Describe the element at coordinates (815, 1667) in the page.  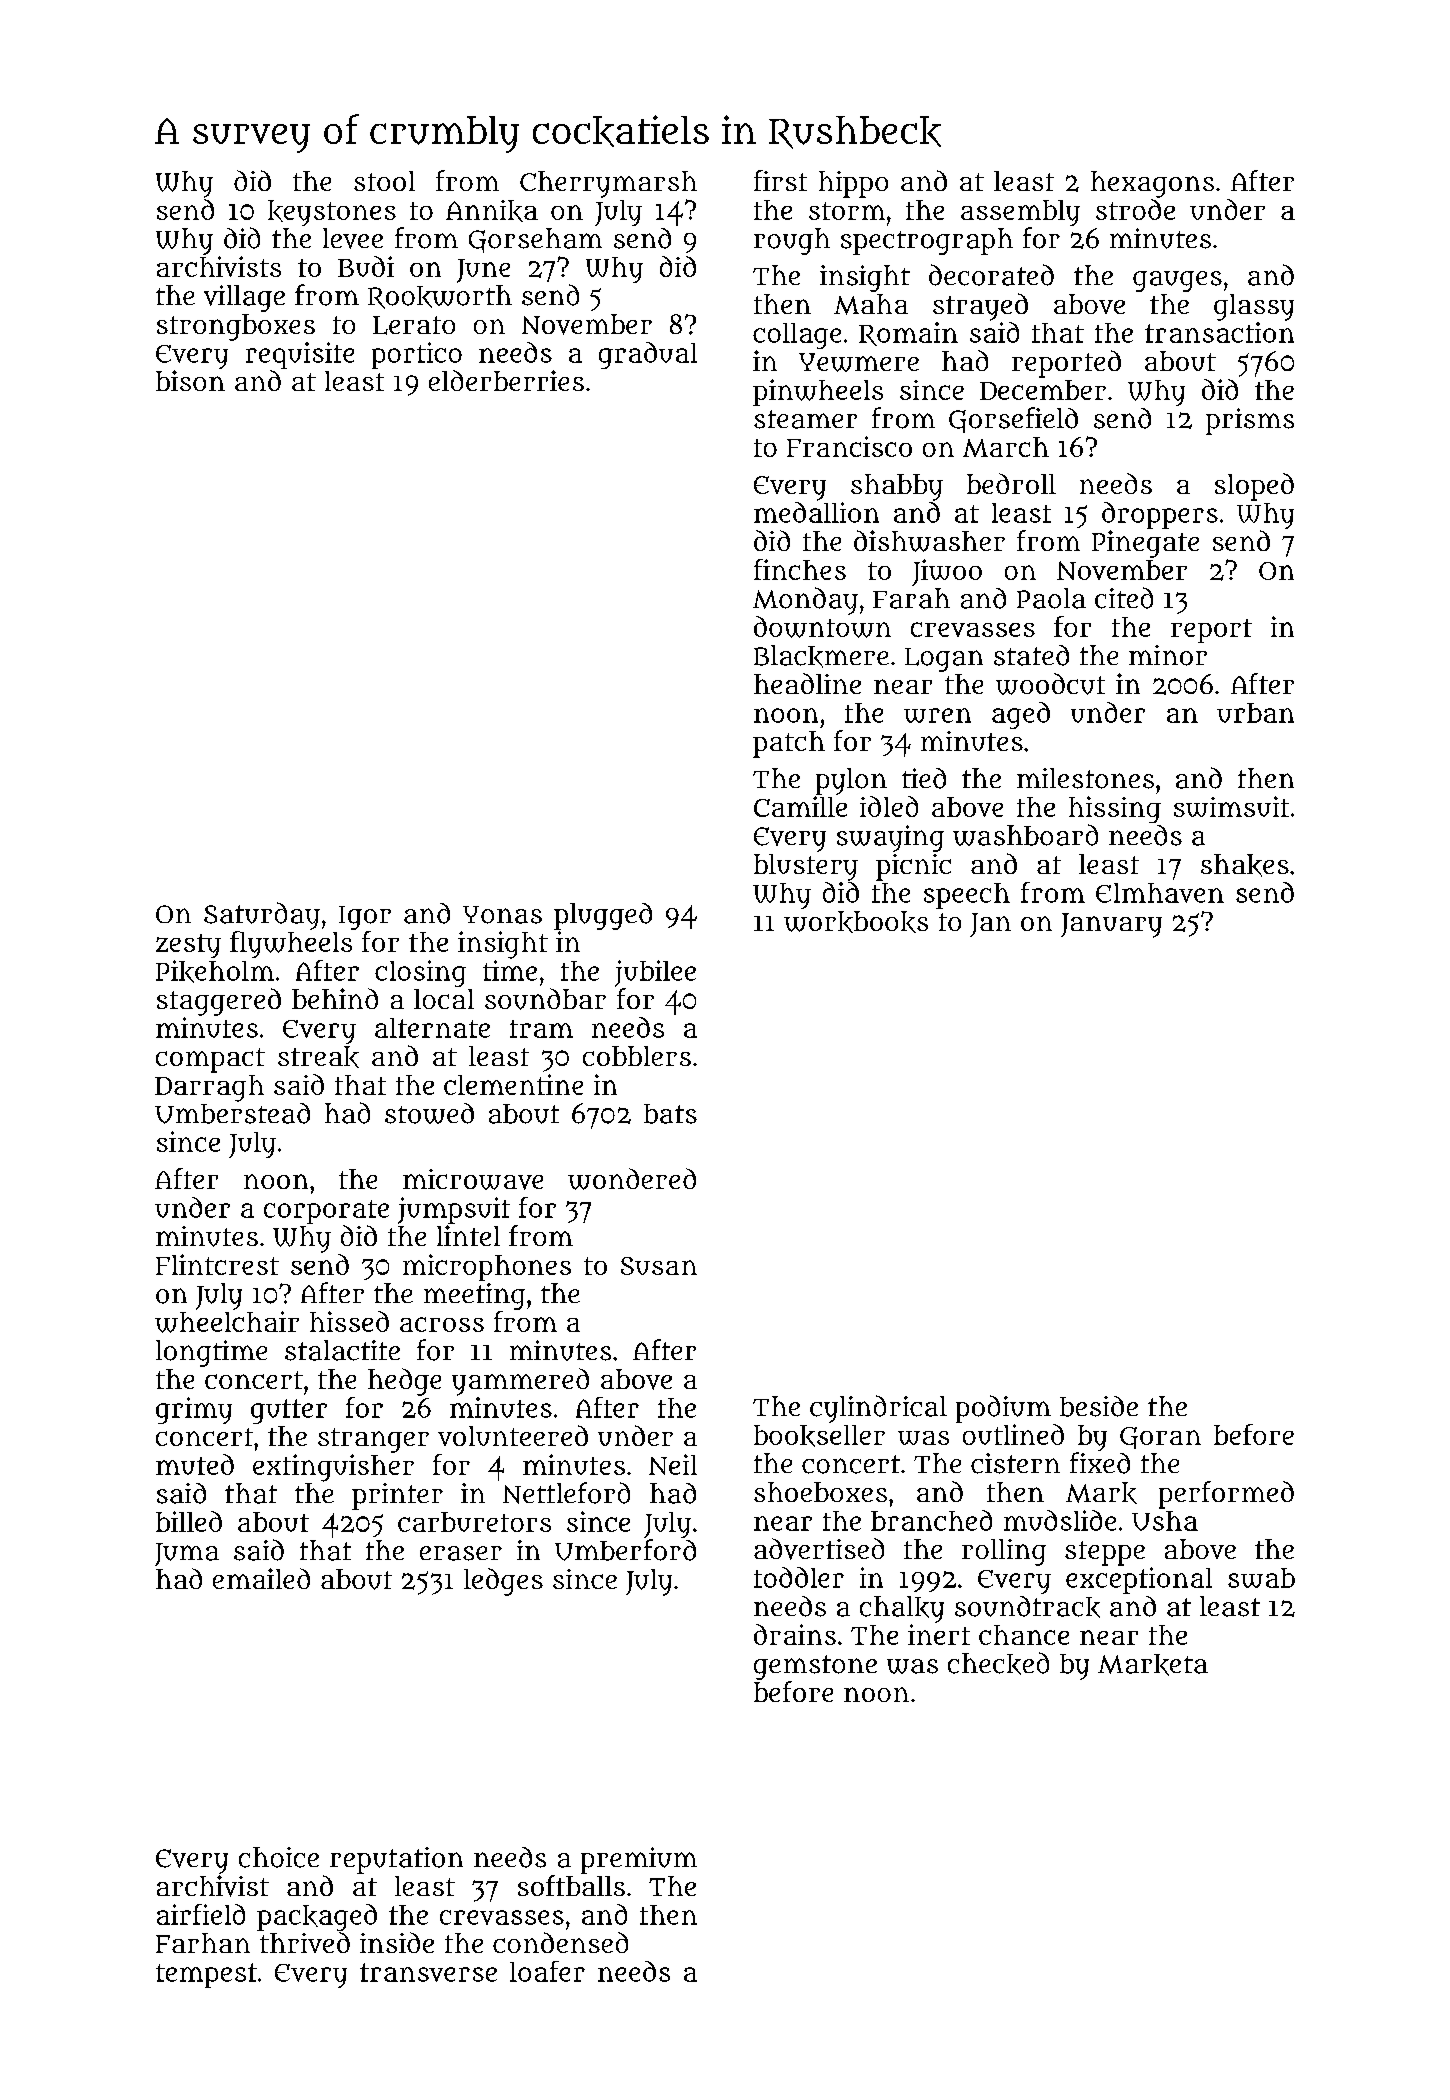
I see `gemstone` at that location.
